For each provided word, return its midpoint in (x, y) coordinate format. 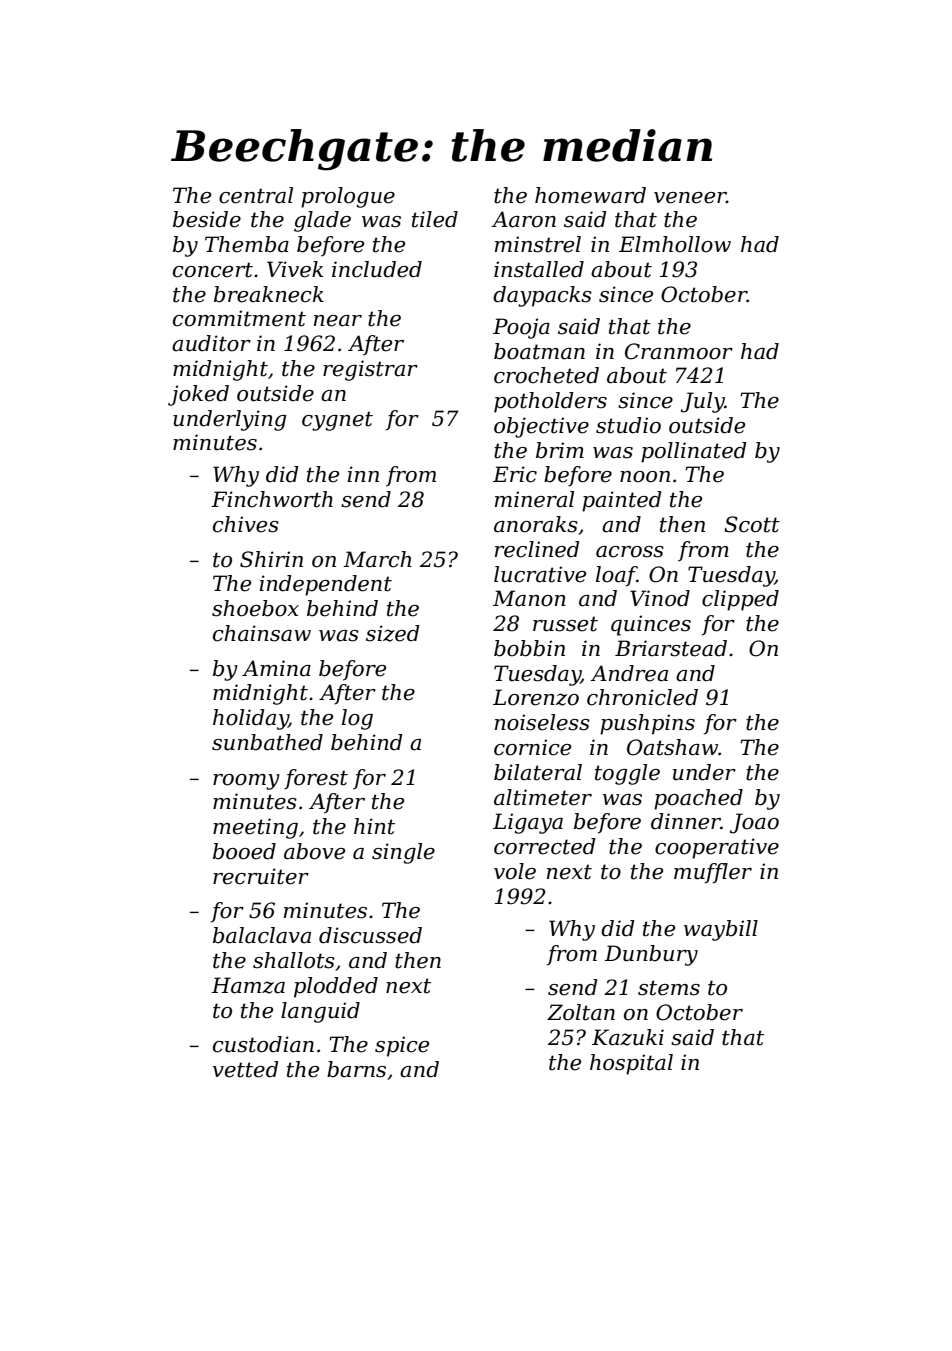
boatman (539, 351)
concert (213, 270)
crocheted (546, 375)
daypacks (542, 296)
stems (669, 988)
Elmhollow (675, 244)
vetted (246, 1069)
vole (515, 871)
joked (198, 395)
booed (244, 851)
